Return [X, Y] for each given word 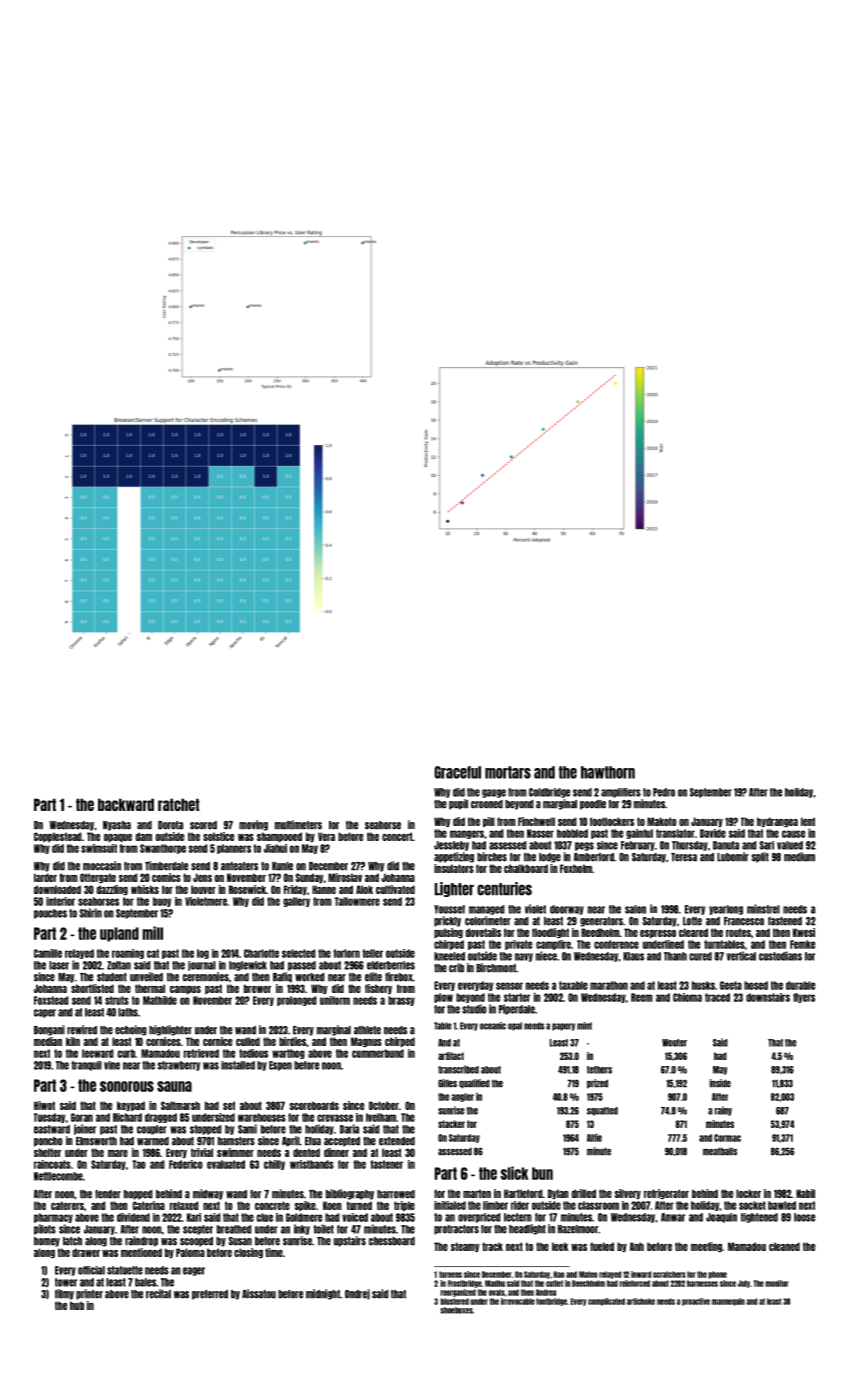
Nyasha [117, 826]
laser [59, 965]
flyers [804, 998]
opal [515, 1026]
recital [158, 1294]
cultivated [395, 889]
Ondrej [357, 1294]
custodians [780, 956]
